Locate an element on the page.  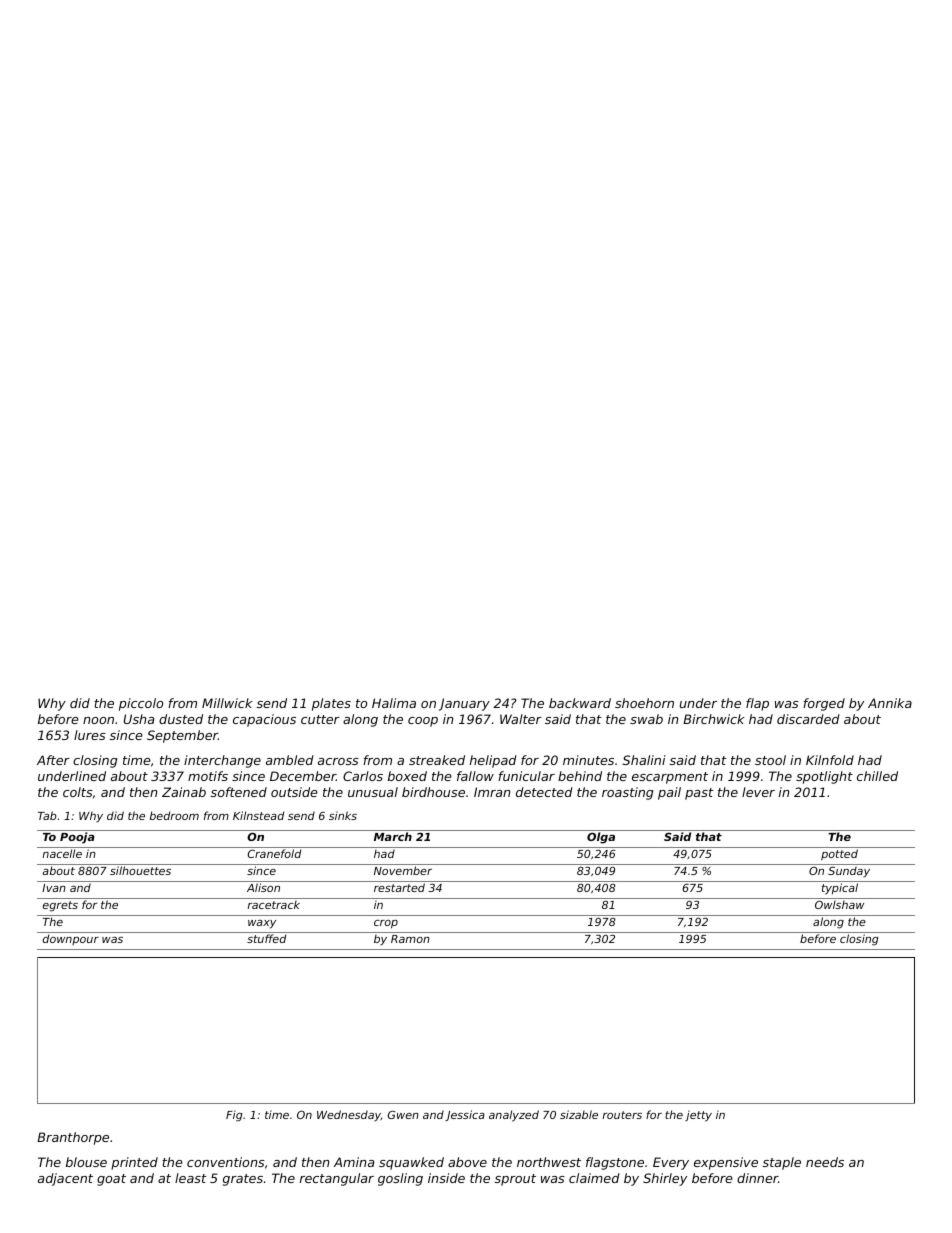
September is located at coordinates (182, 736).
